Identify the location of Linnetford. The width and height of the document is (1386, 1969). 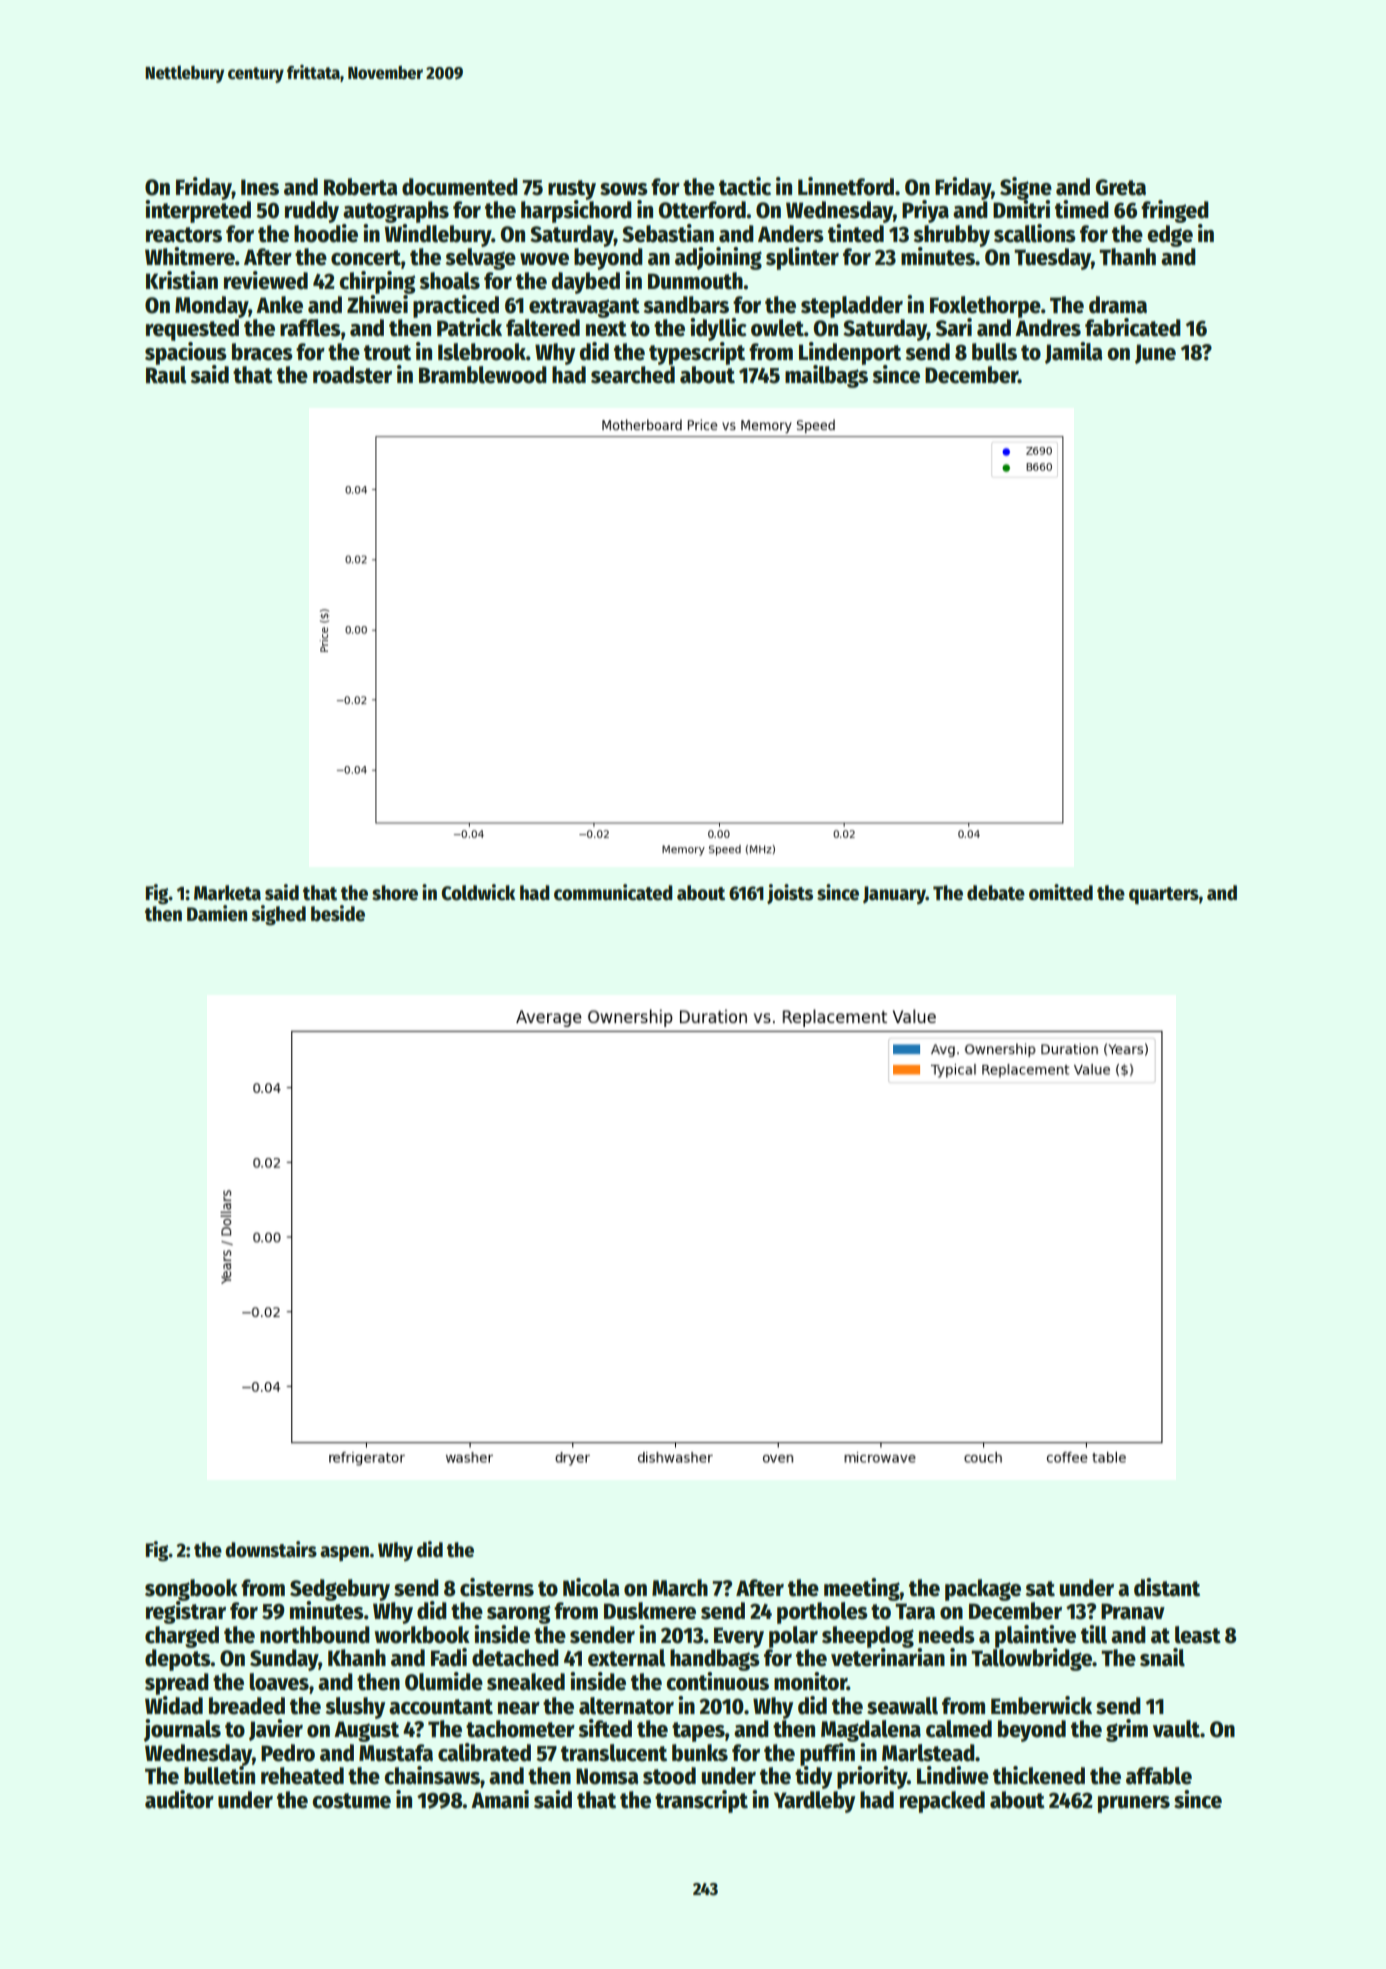
(846, 186).
